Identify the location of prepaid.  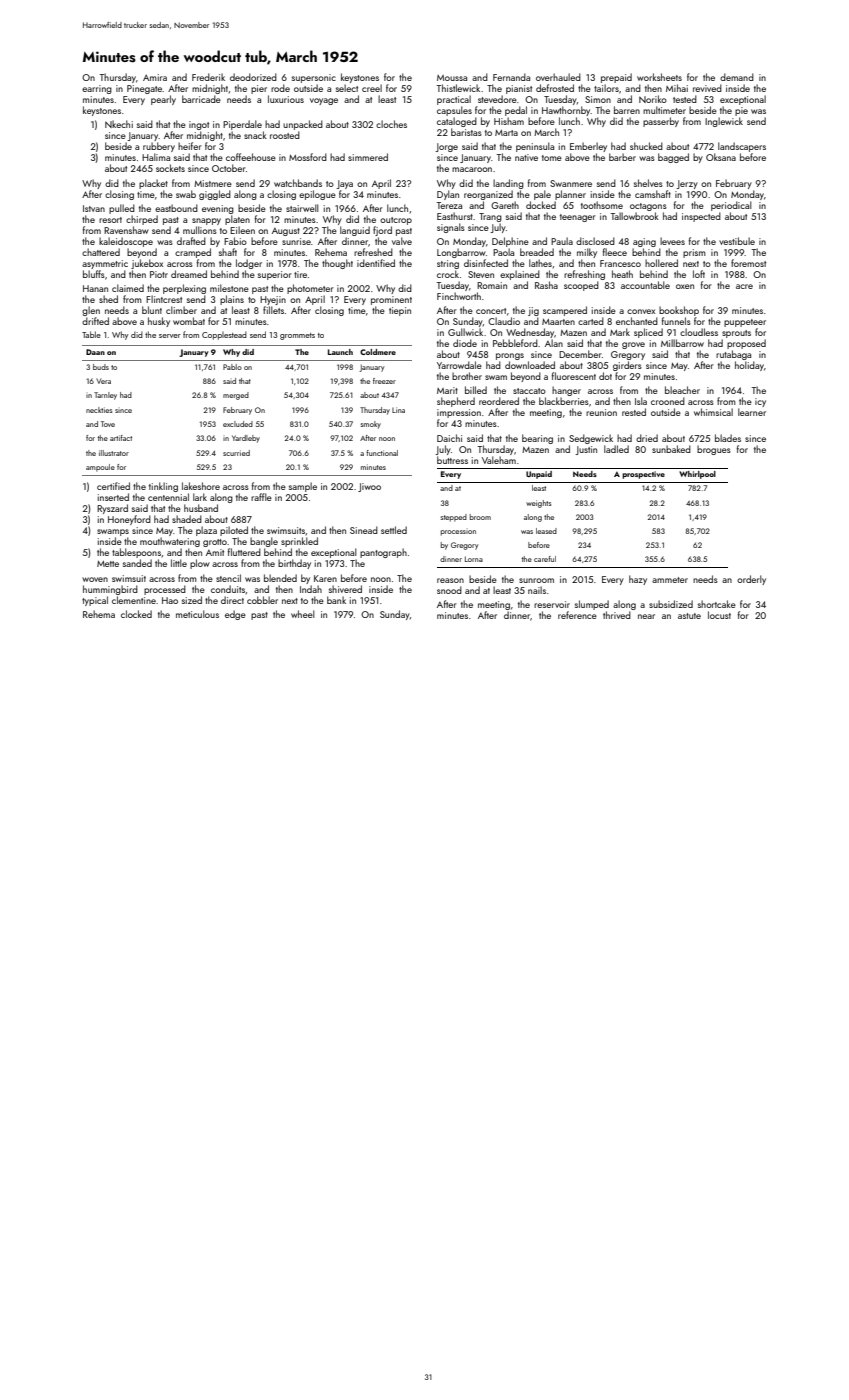
(616, 78).
